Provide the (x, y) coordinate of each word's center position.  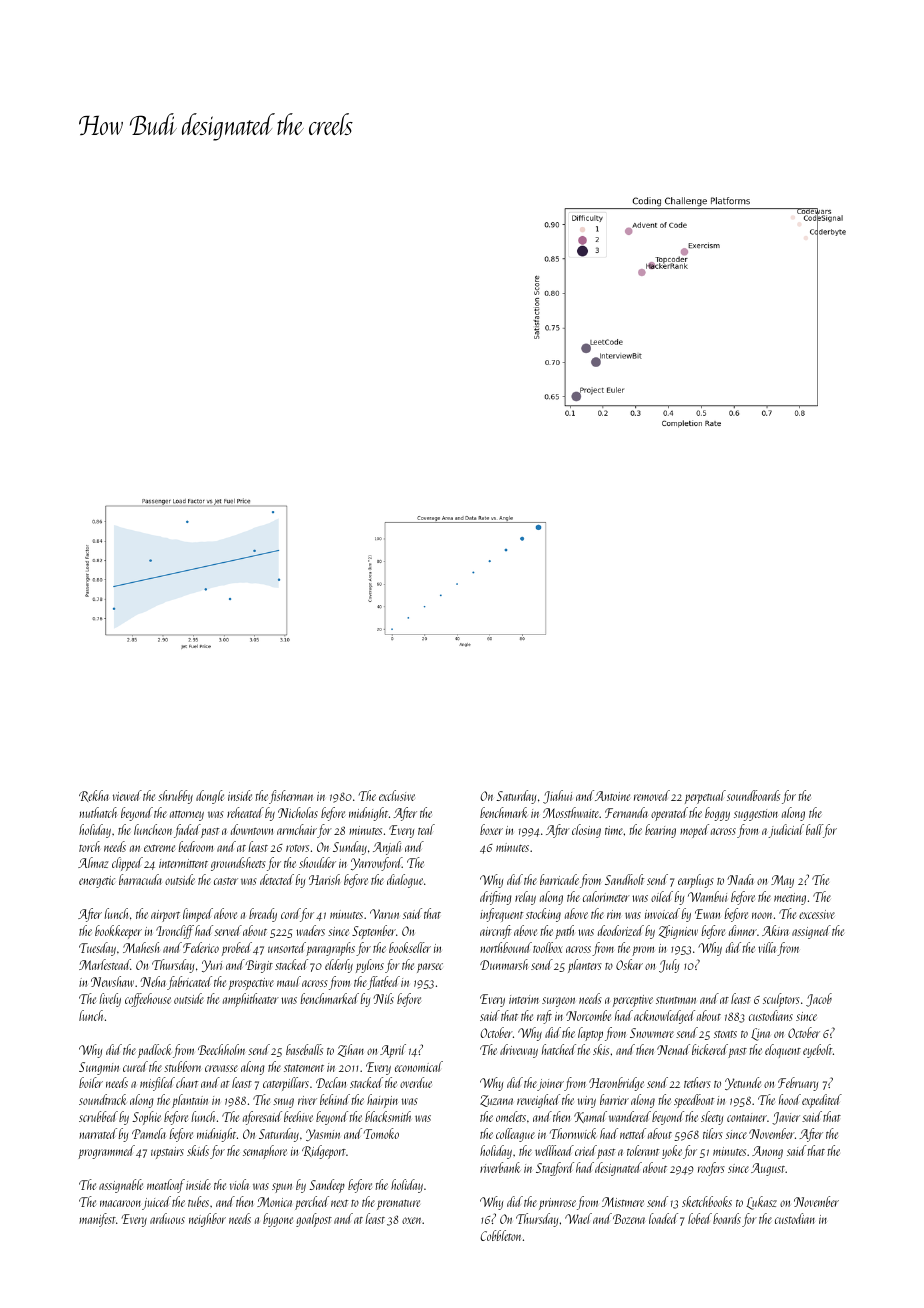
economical (419, 1066)
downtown (252, 829)
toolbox (548, 947)
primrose (557, 1204)
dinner (743, 930)
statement (304, 1068)
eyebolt (817, 1051)
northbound (506, 947)
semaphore (265, 1152)
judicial (786, 831)
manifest (97, 1220)
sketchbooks (707, 1201)
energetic (97, 882)
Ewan (707, 914)
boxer (491, 829)
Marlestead (105, 964)
